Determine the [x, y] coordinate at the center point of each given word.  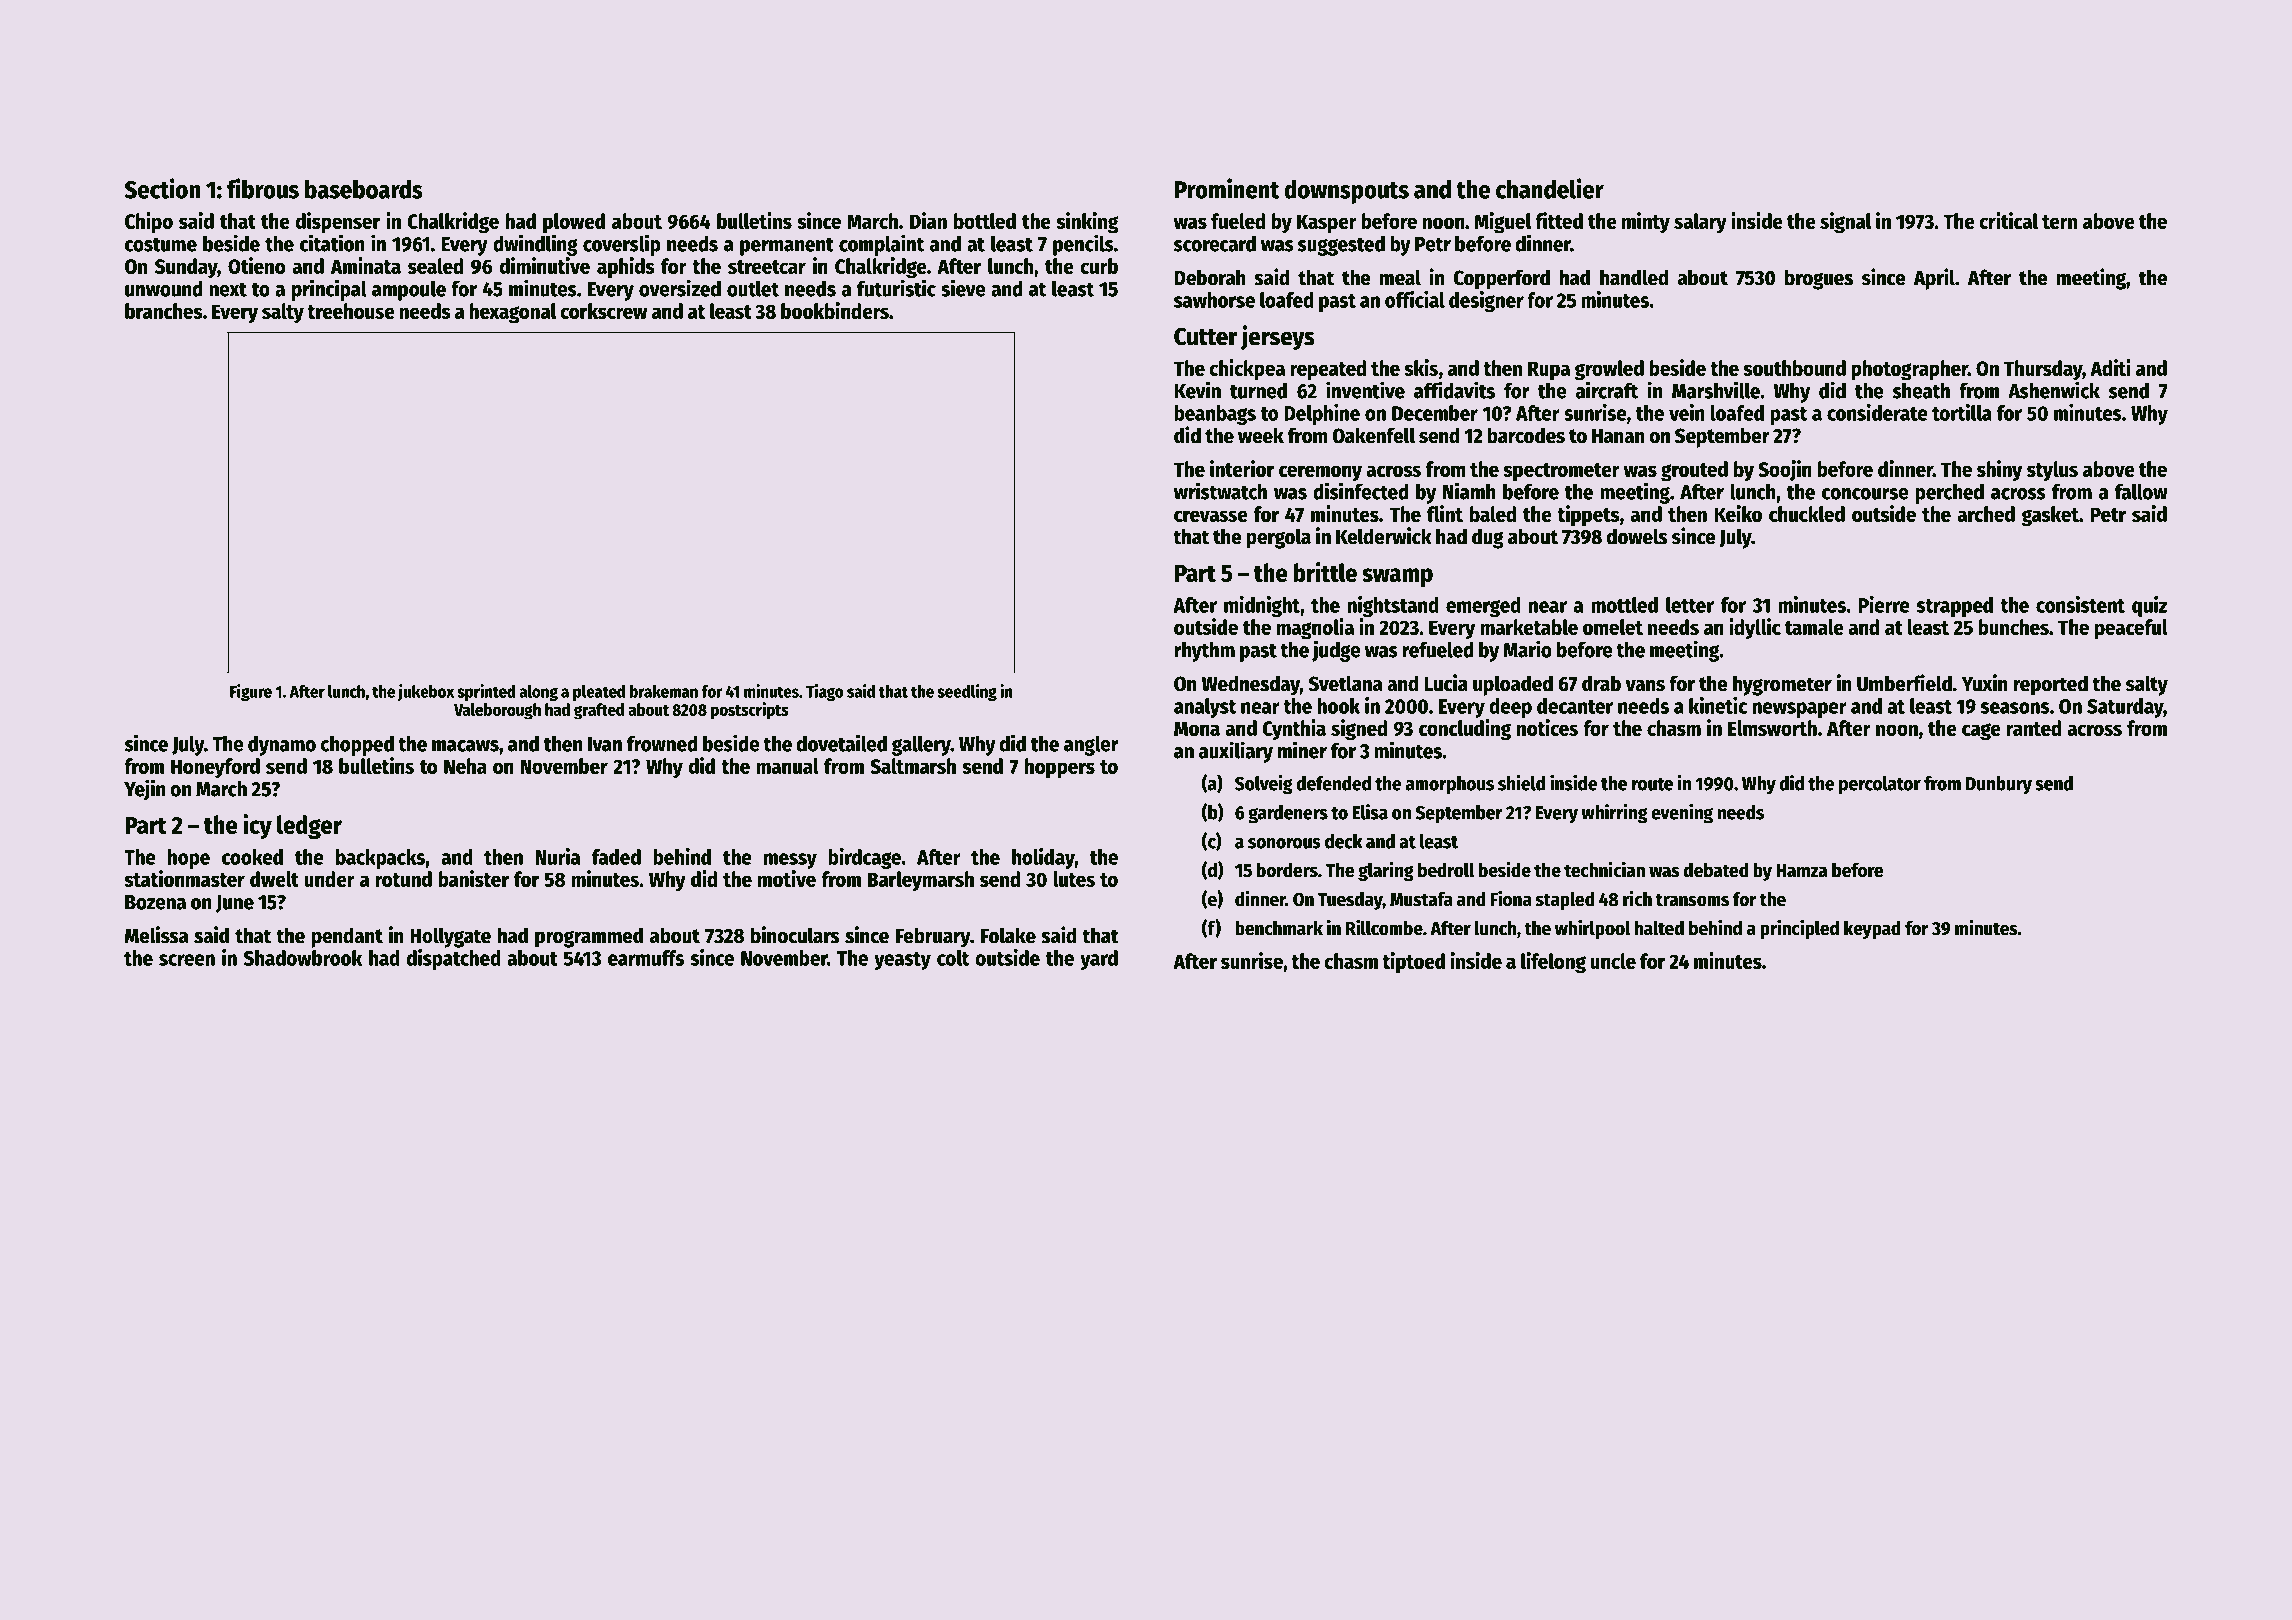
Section [162, 188]
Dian [928, 220]
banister [473, 878]
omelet [1613, 627]
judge [1336, 651]
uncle [1613, 961]
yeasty [902, 961]
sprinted [486, 692]
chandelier [1550, 188]
